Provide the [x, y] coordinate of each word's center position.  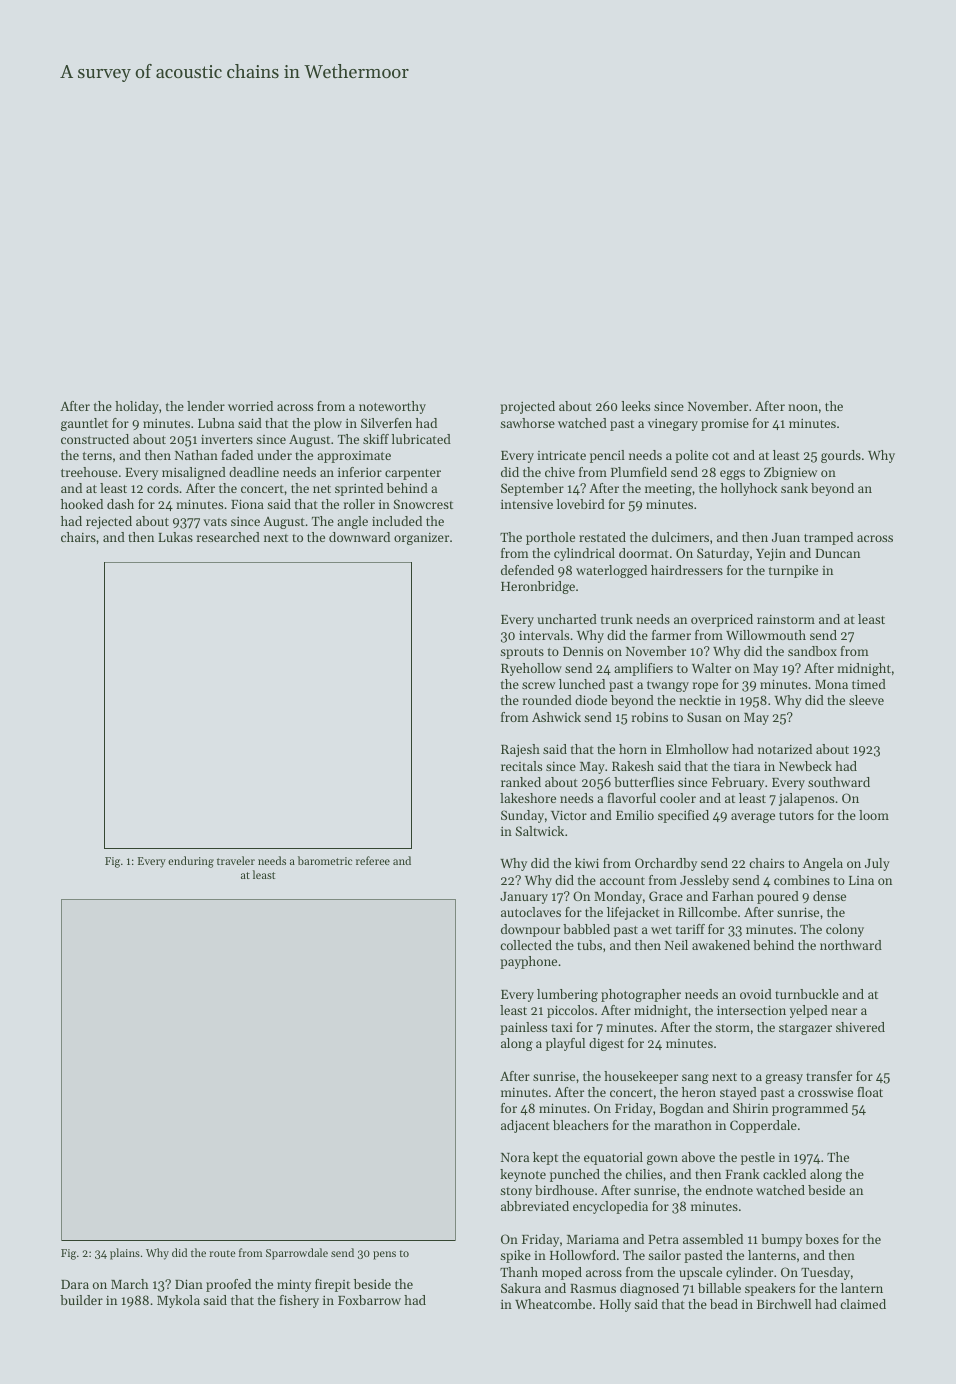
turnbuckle [807, 994]
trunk [617, 619]
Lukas [175, 537]
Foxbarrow [369, 1300]
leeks [636, 406]
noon [803, 407]
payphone [528, 962]
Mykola [178, 1301]
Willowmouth [766, 635]
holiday [137, 407]
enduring [191, 862]
